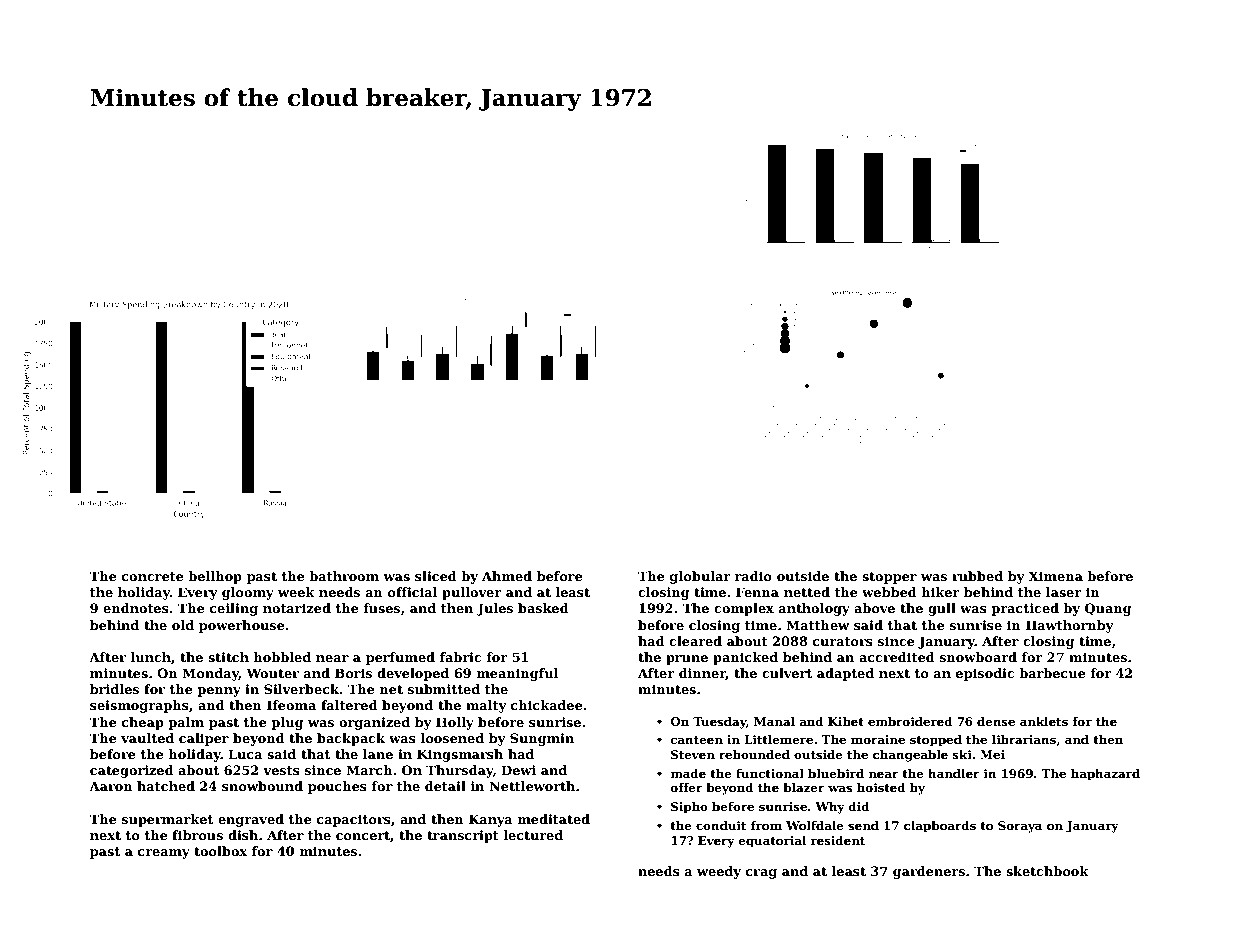 The height and width of the page is (952, 1233). I want to click on Soraya, so click(1020, 827).
